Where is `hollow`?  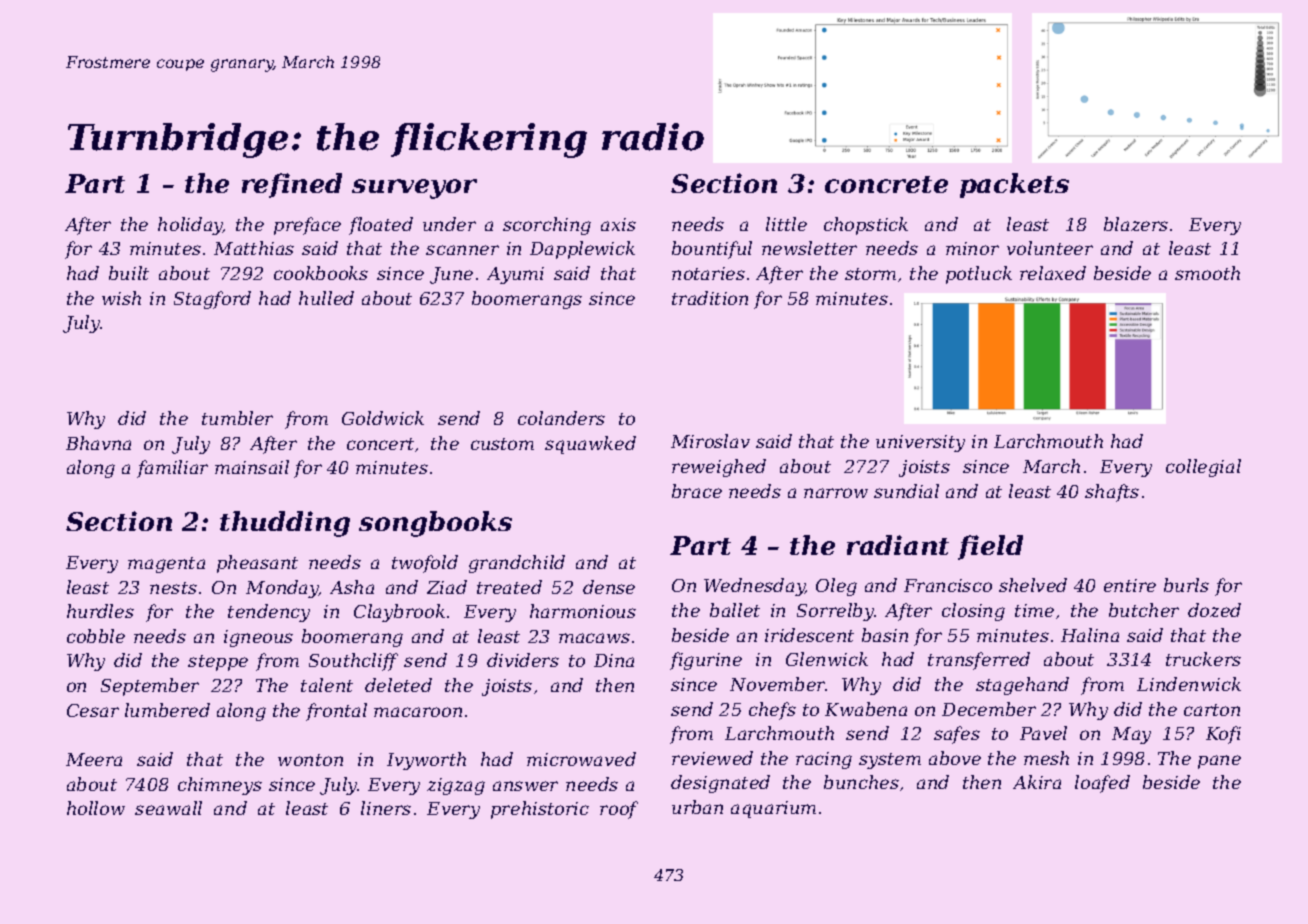 hollow is located at coordinates (96, 808).
